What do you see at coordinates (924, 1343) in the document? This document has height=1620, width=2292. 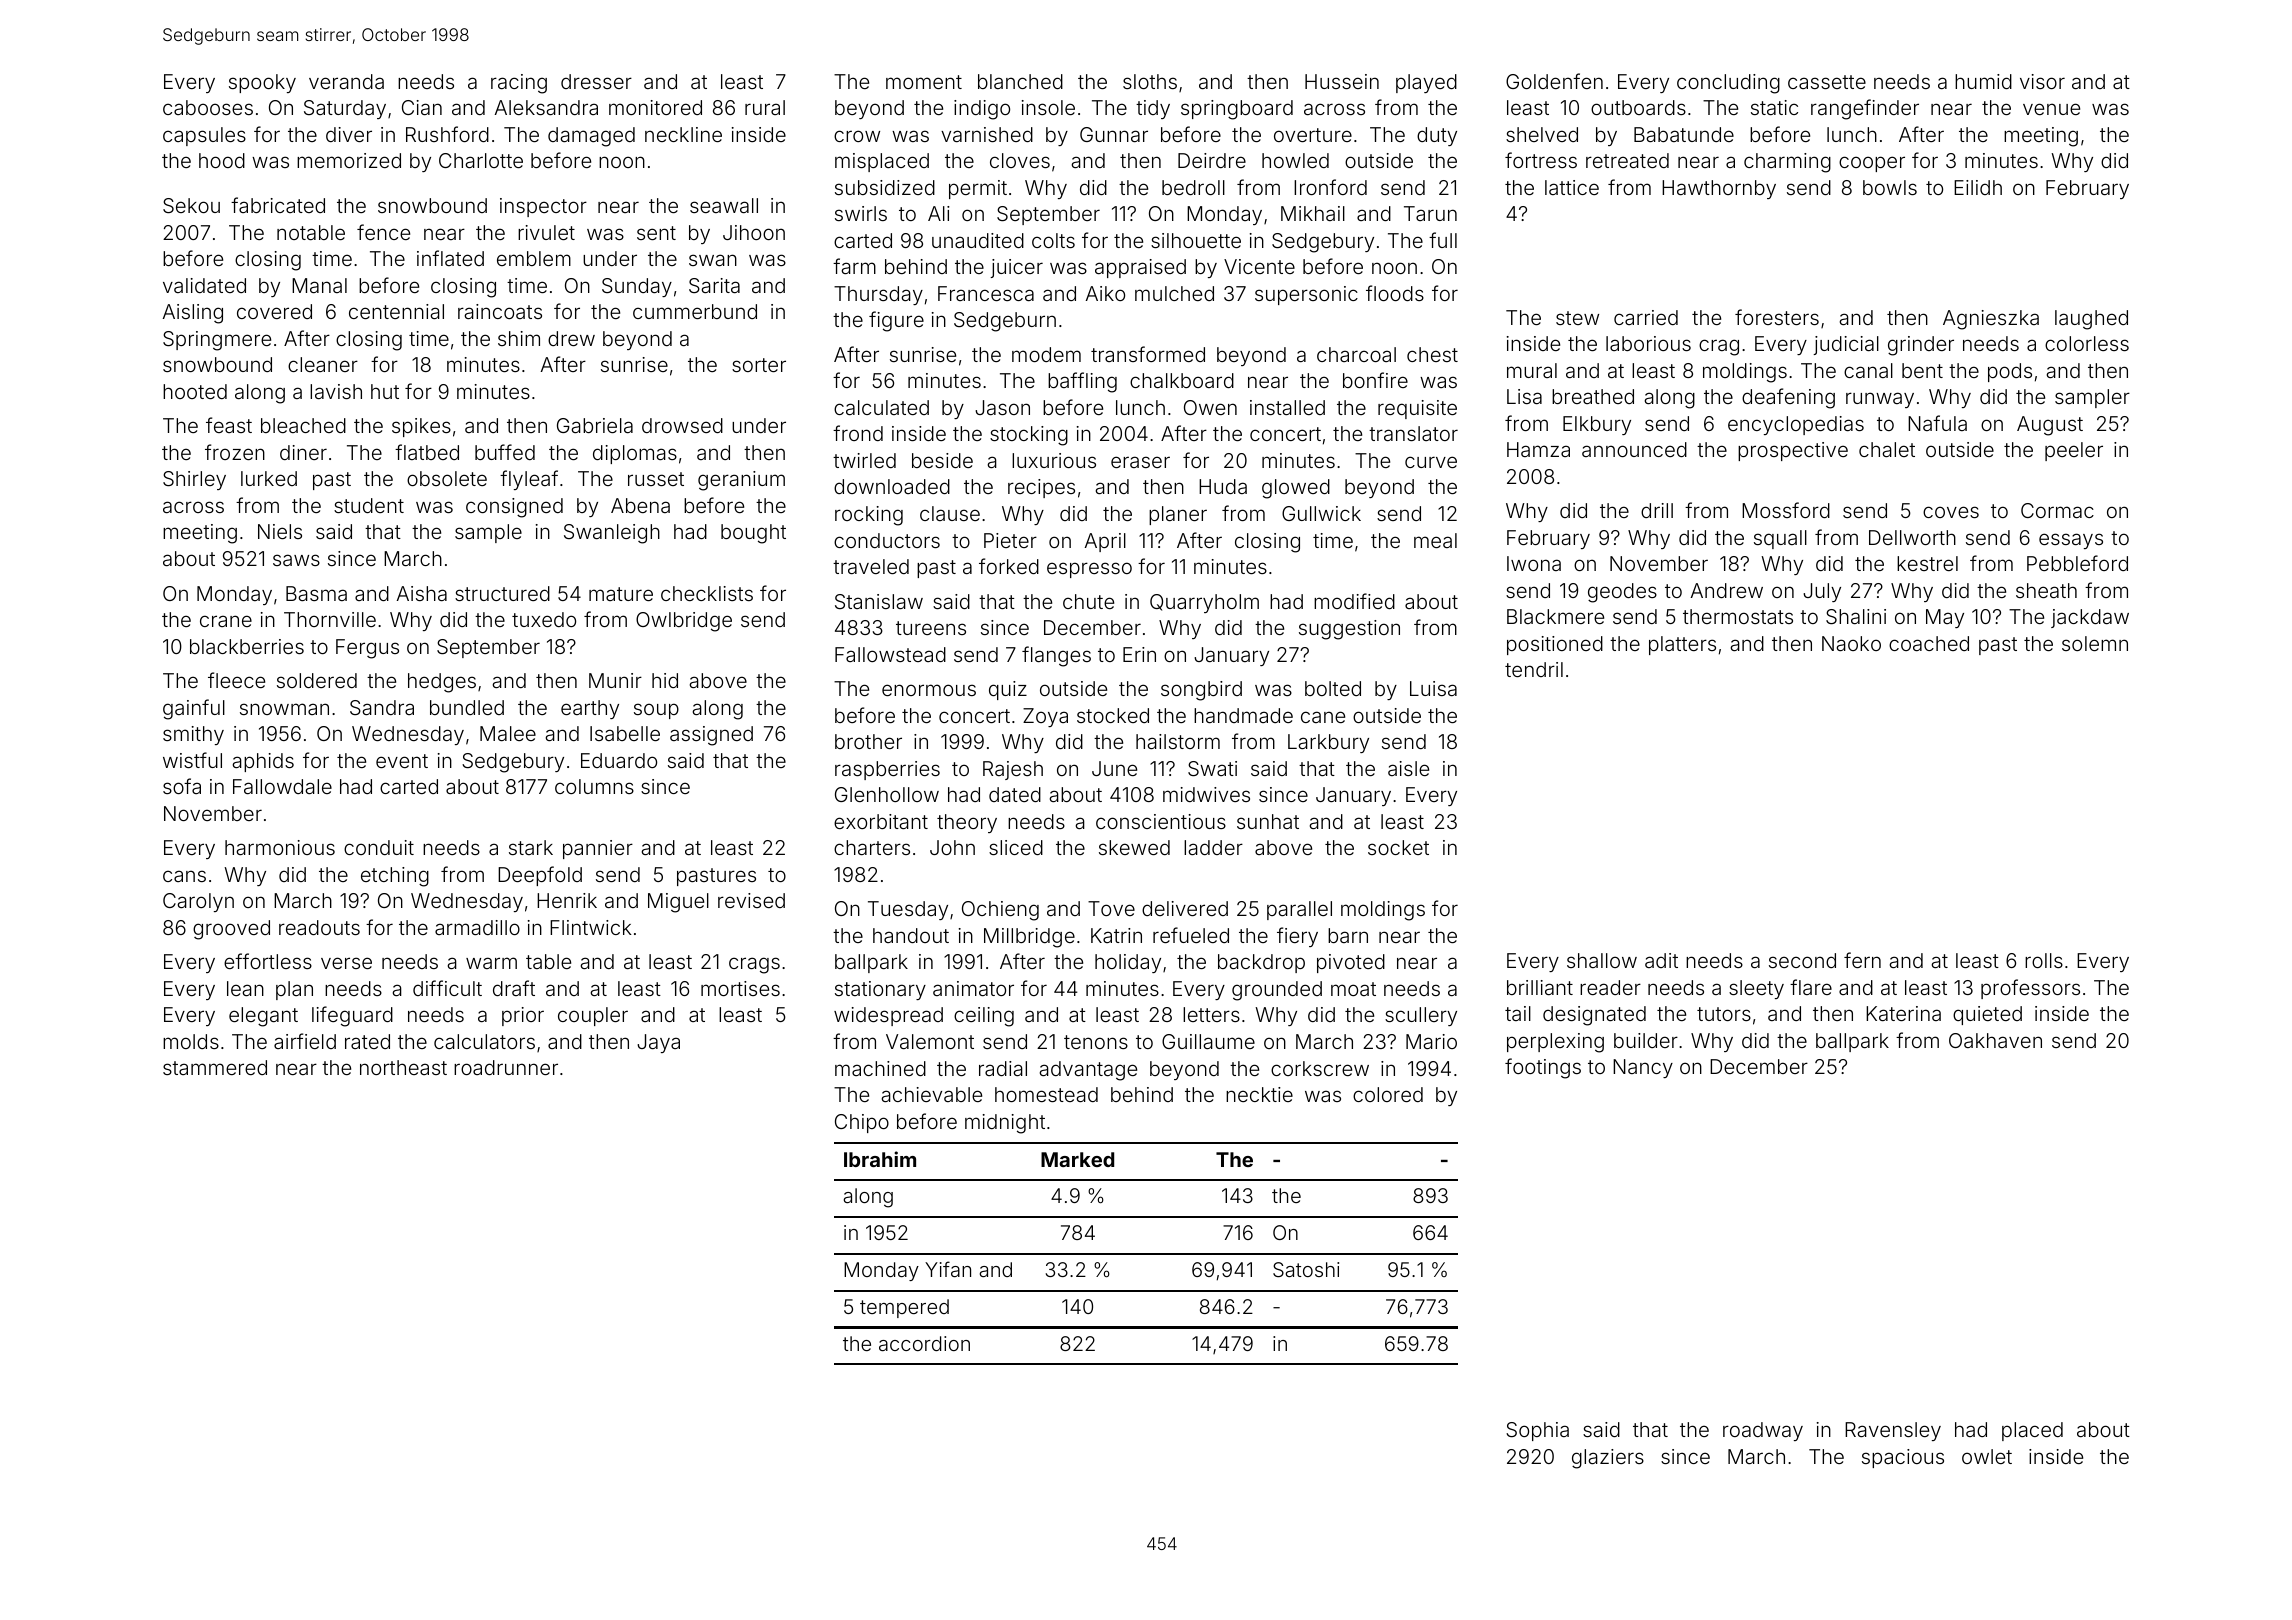 I see `accordion` at bounding box center [924, 1343].
